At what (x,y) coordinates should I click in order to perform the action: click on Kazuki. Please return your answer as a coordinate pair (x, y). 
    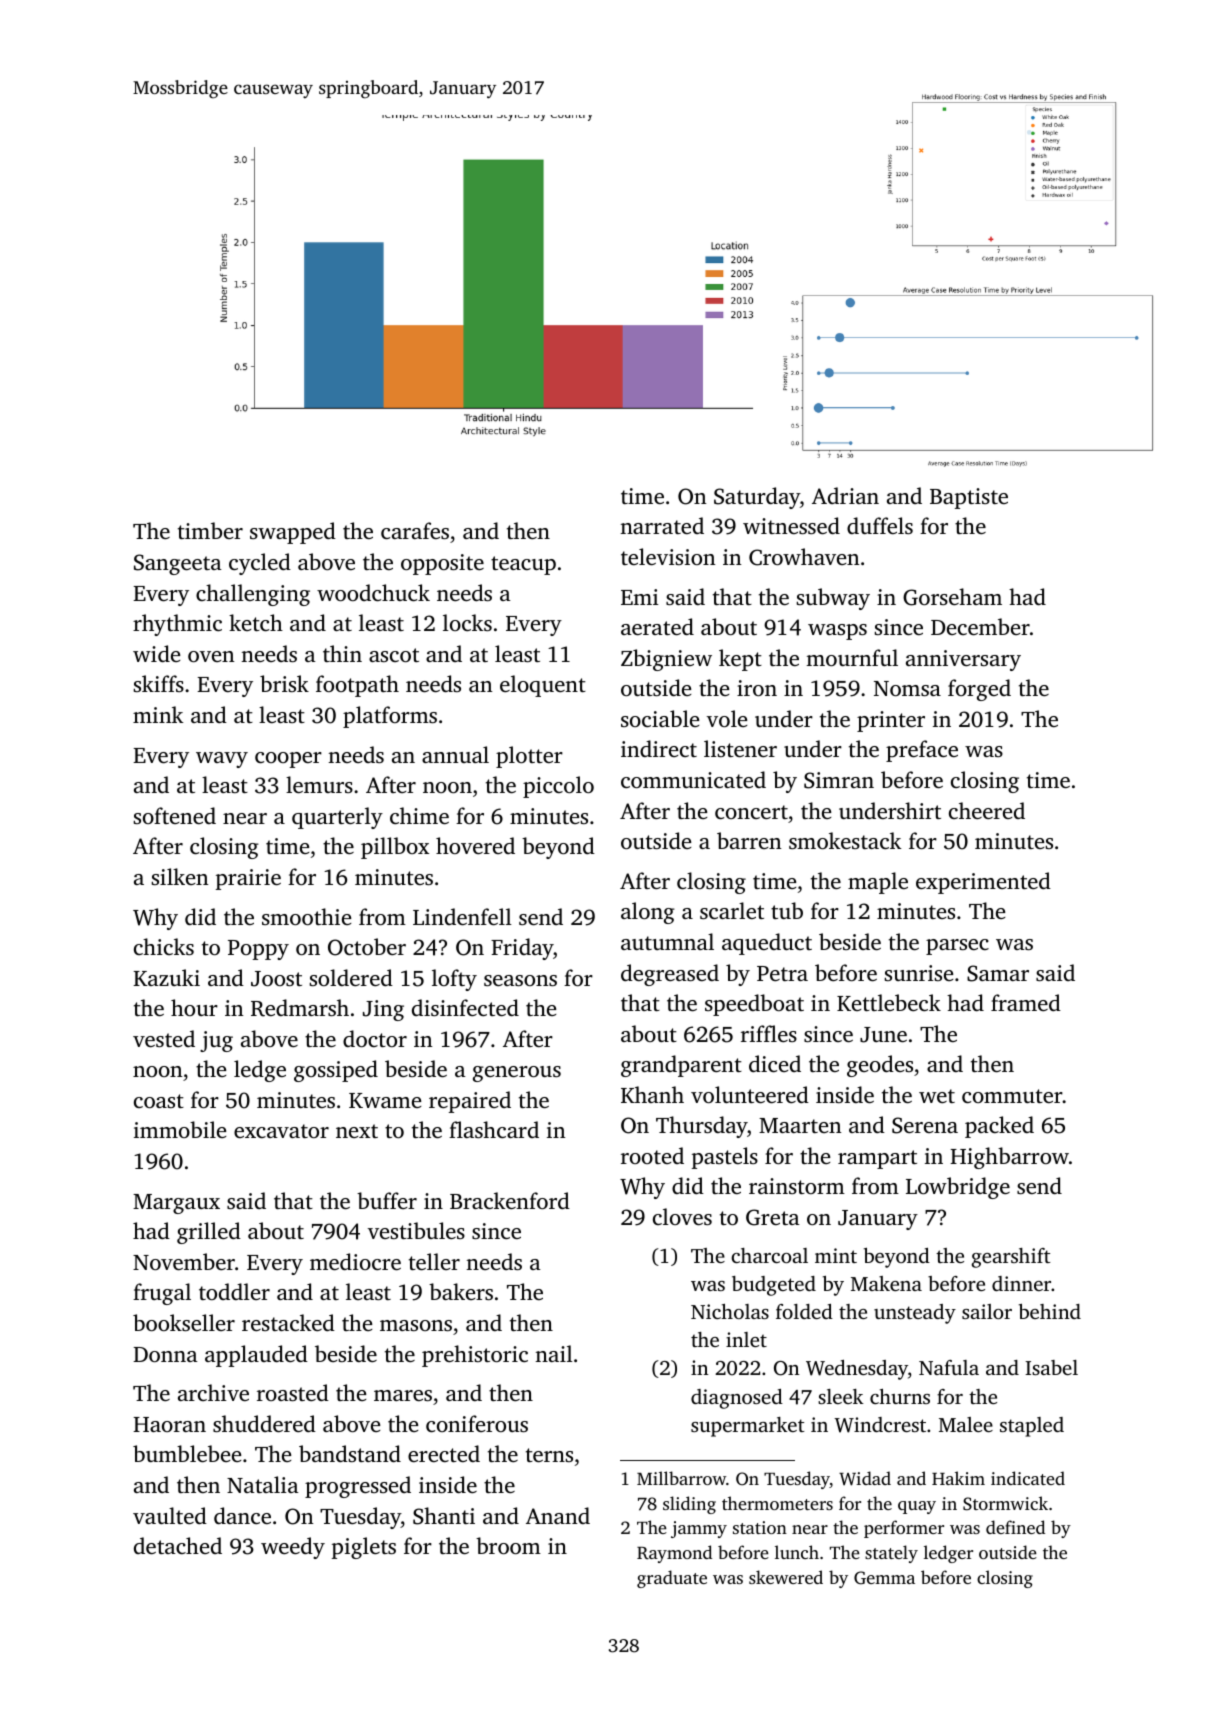
    Looking at the image, I should click on (166, 977).
